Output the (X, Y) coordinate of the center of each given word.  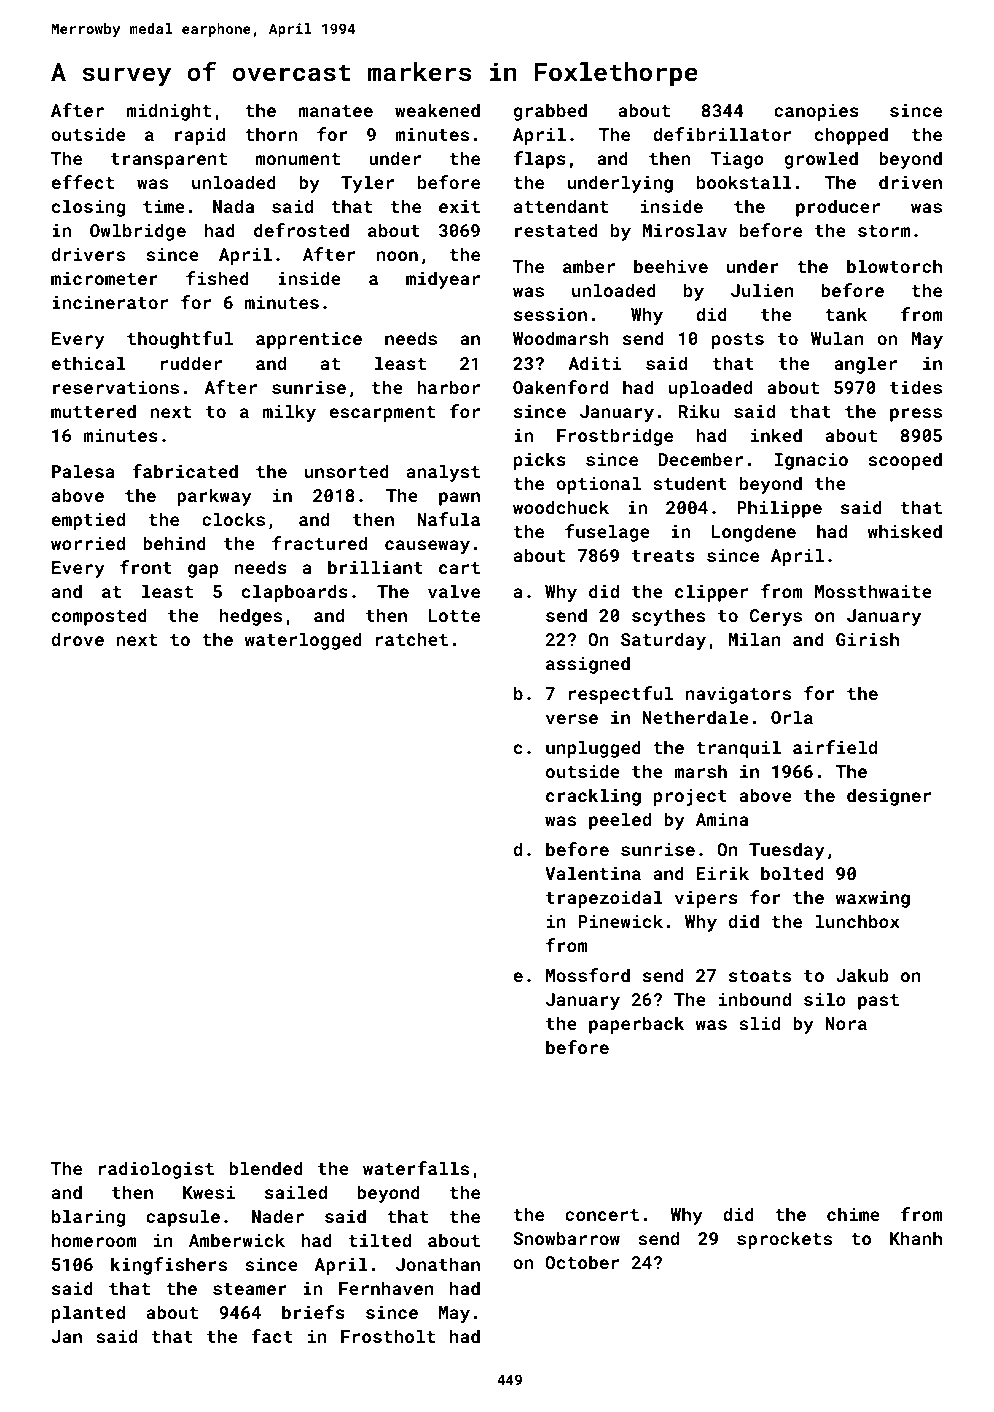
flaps (540, 160)
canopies (816, 112)
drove (78, 639)
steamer (250, 1289)
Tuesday (787, 851)
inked (776, 435)
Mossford (588, 975)
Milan (755, 639)
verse (572, 719)
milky (289, 413)
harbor (448, 387)
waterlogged (303, 641)
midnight (169, 112)
